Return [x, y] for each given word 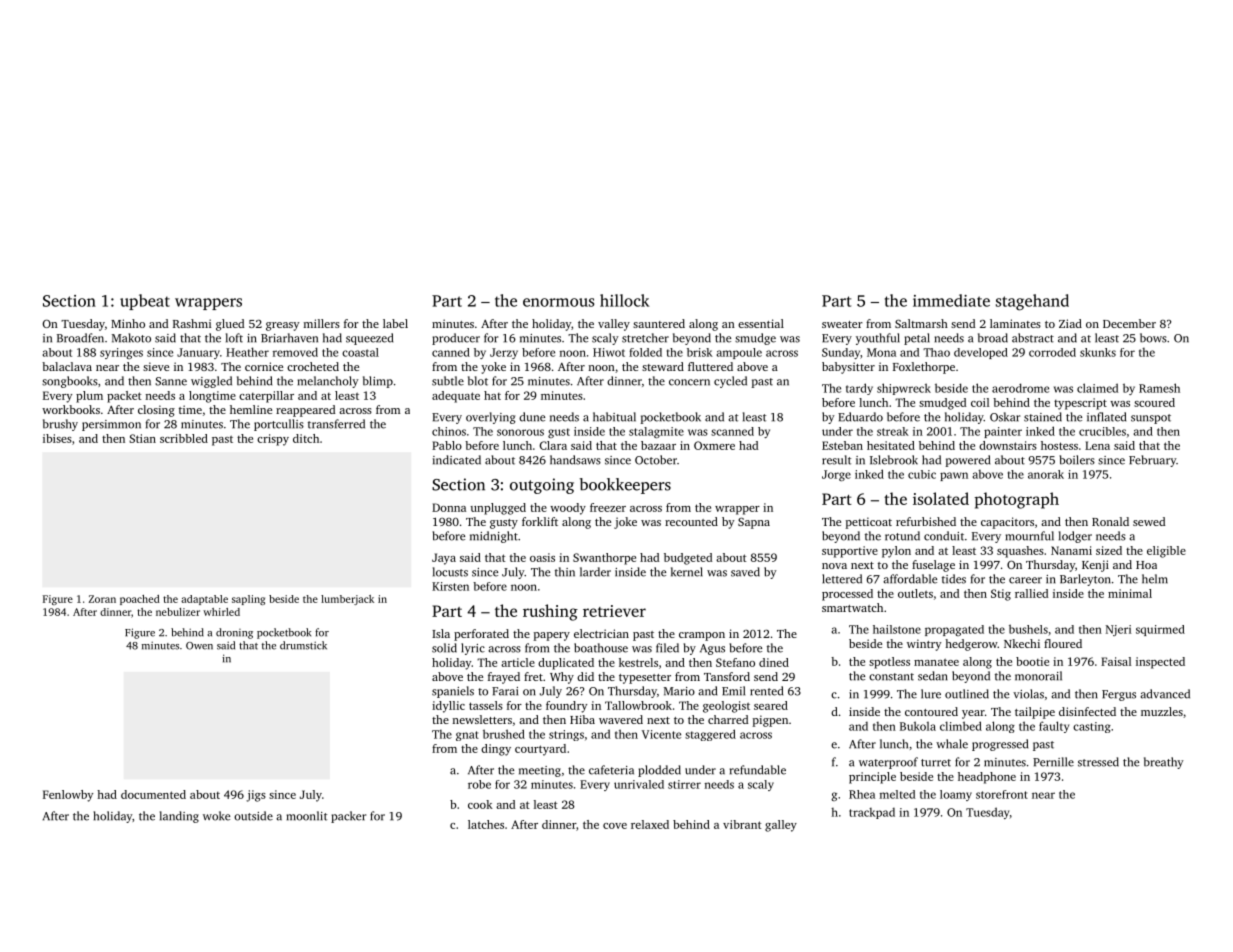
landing [179, 817]
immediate [951, 300]
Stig [1001, 595]
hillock [624, 300]
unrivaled [639, 784]
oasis [542, 557]
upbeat [145, 302]
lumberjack [347, 600]
